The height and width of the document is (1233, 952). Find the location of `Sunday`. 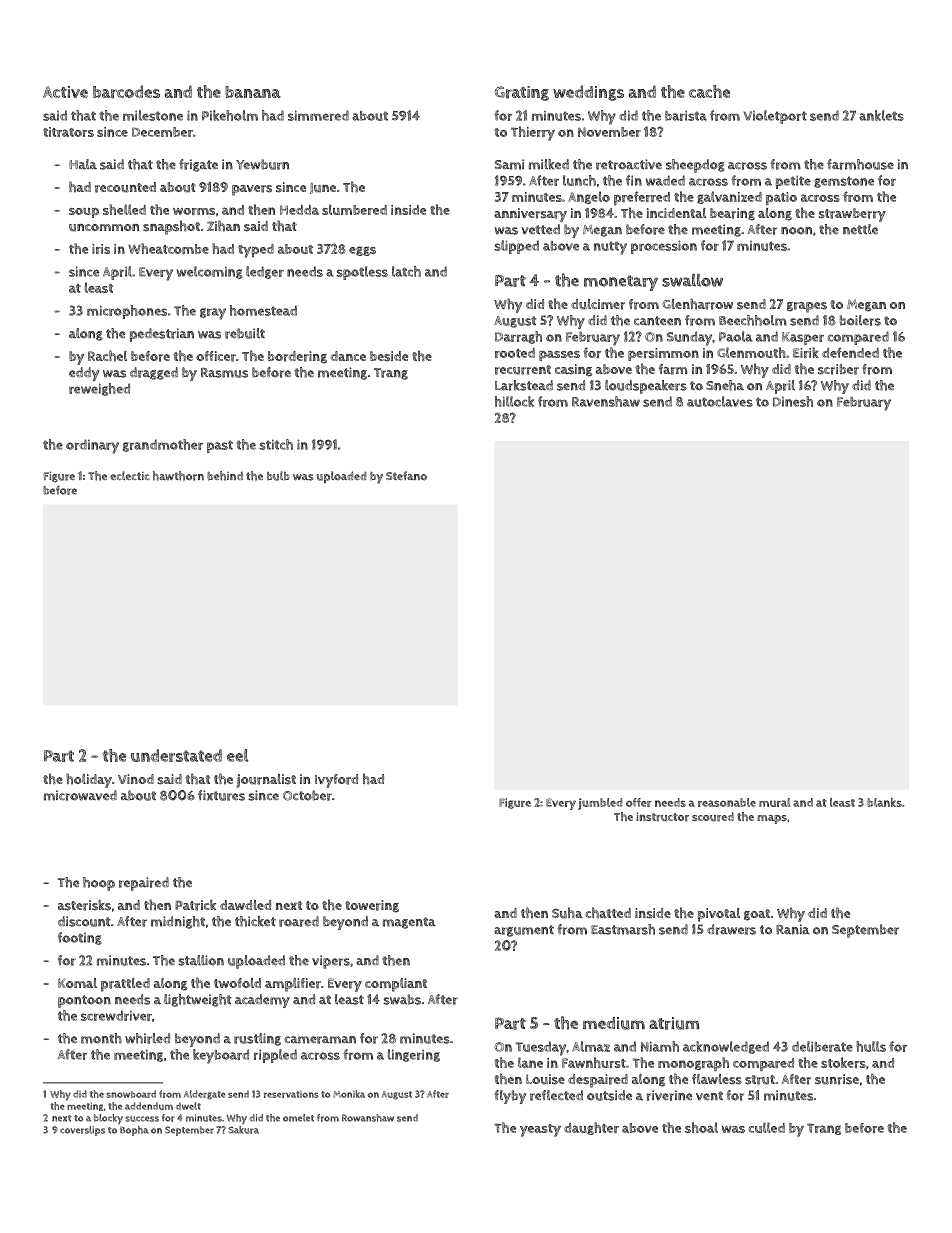

Sunday is located at coordinates (689, 338).
